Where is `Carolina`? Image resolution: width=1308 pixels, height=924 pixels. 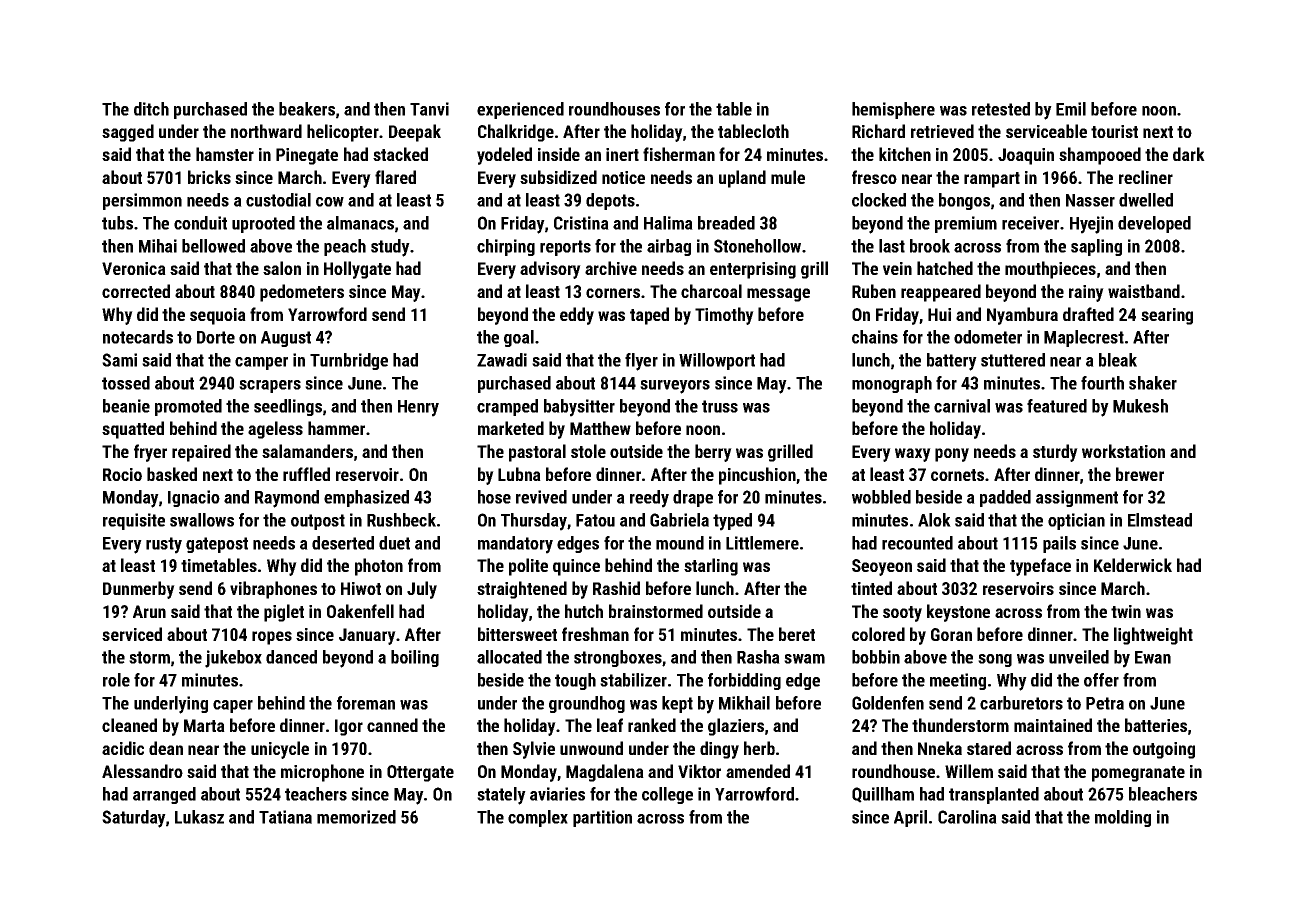 Carolina is located at coordinates (967, 817).
